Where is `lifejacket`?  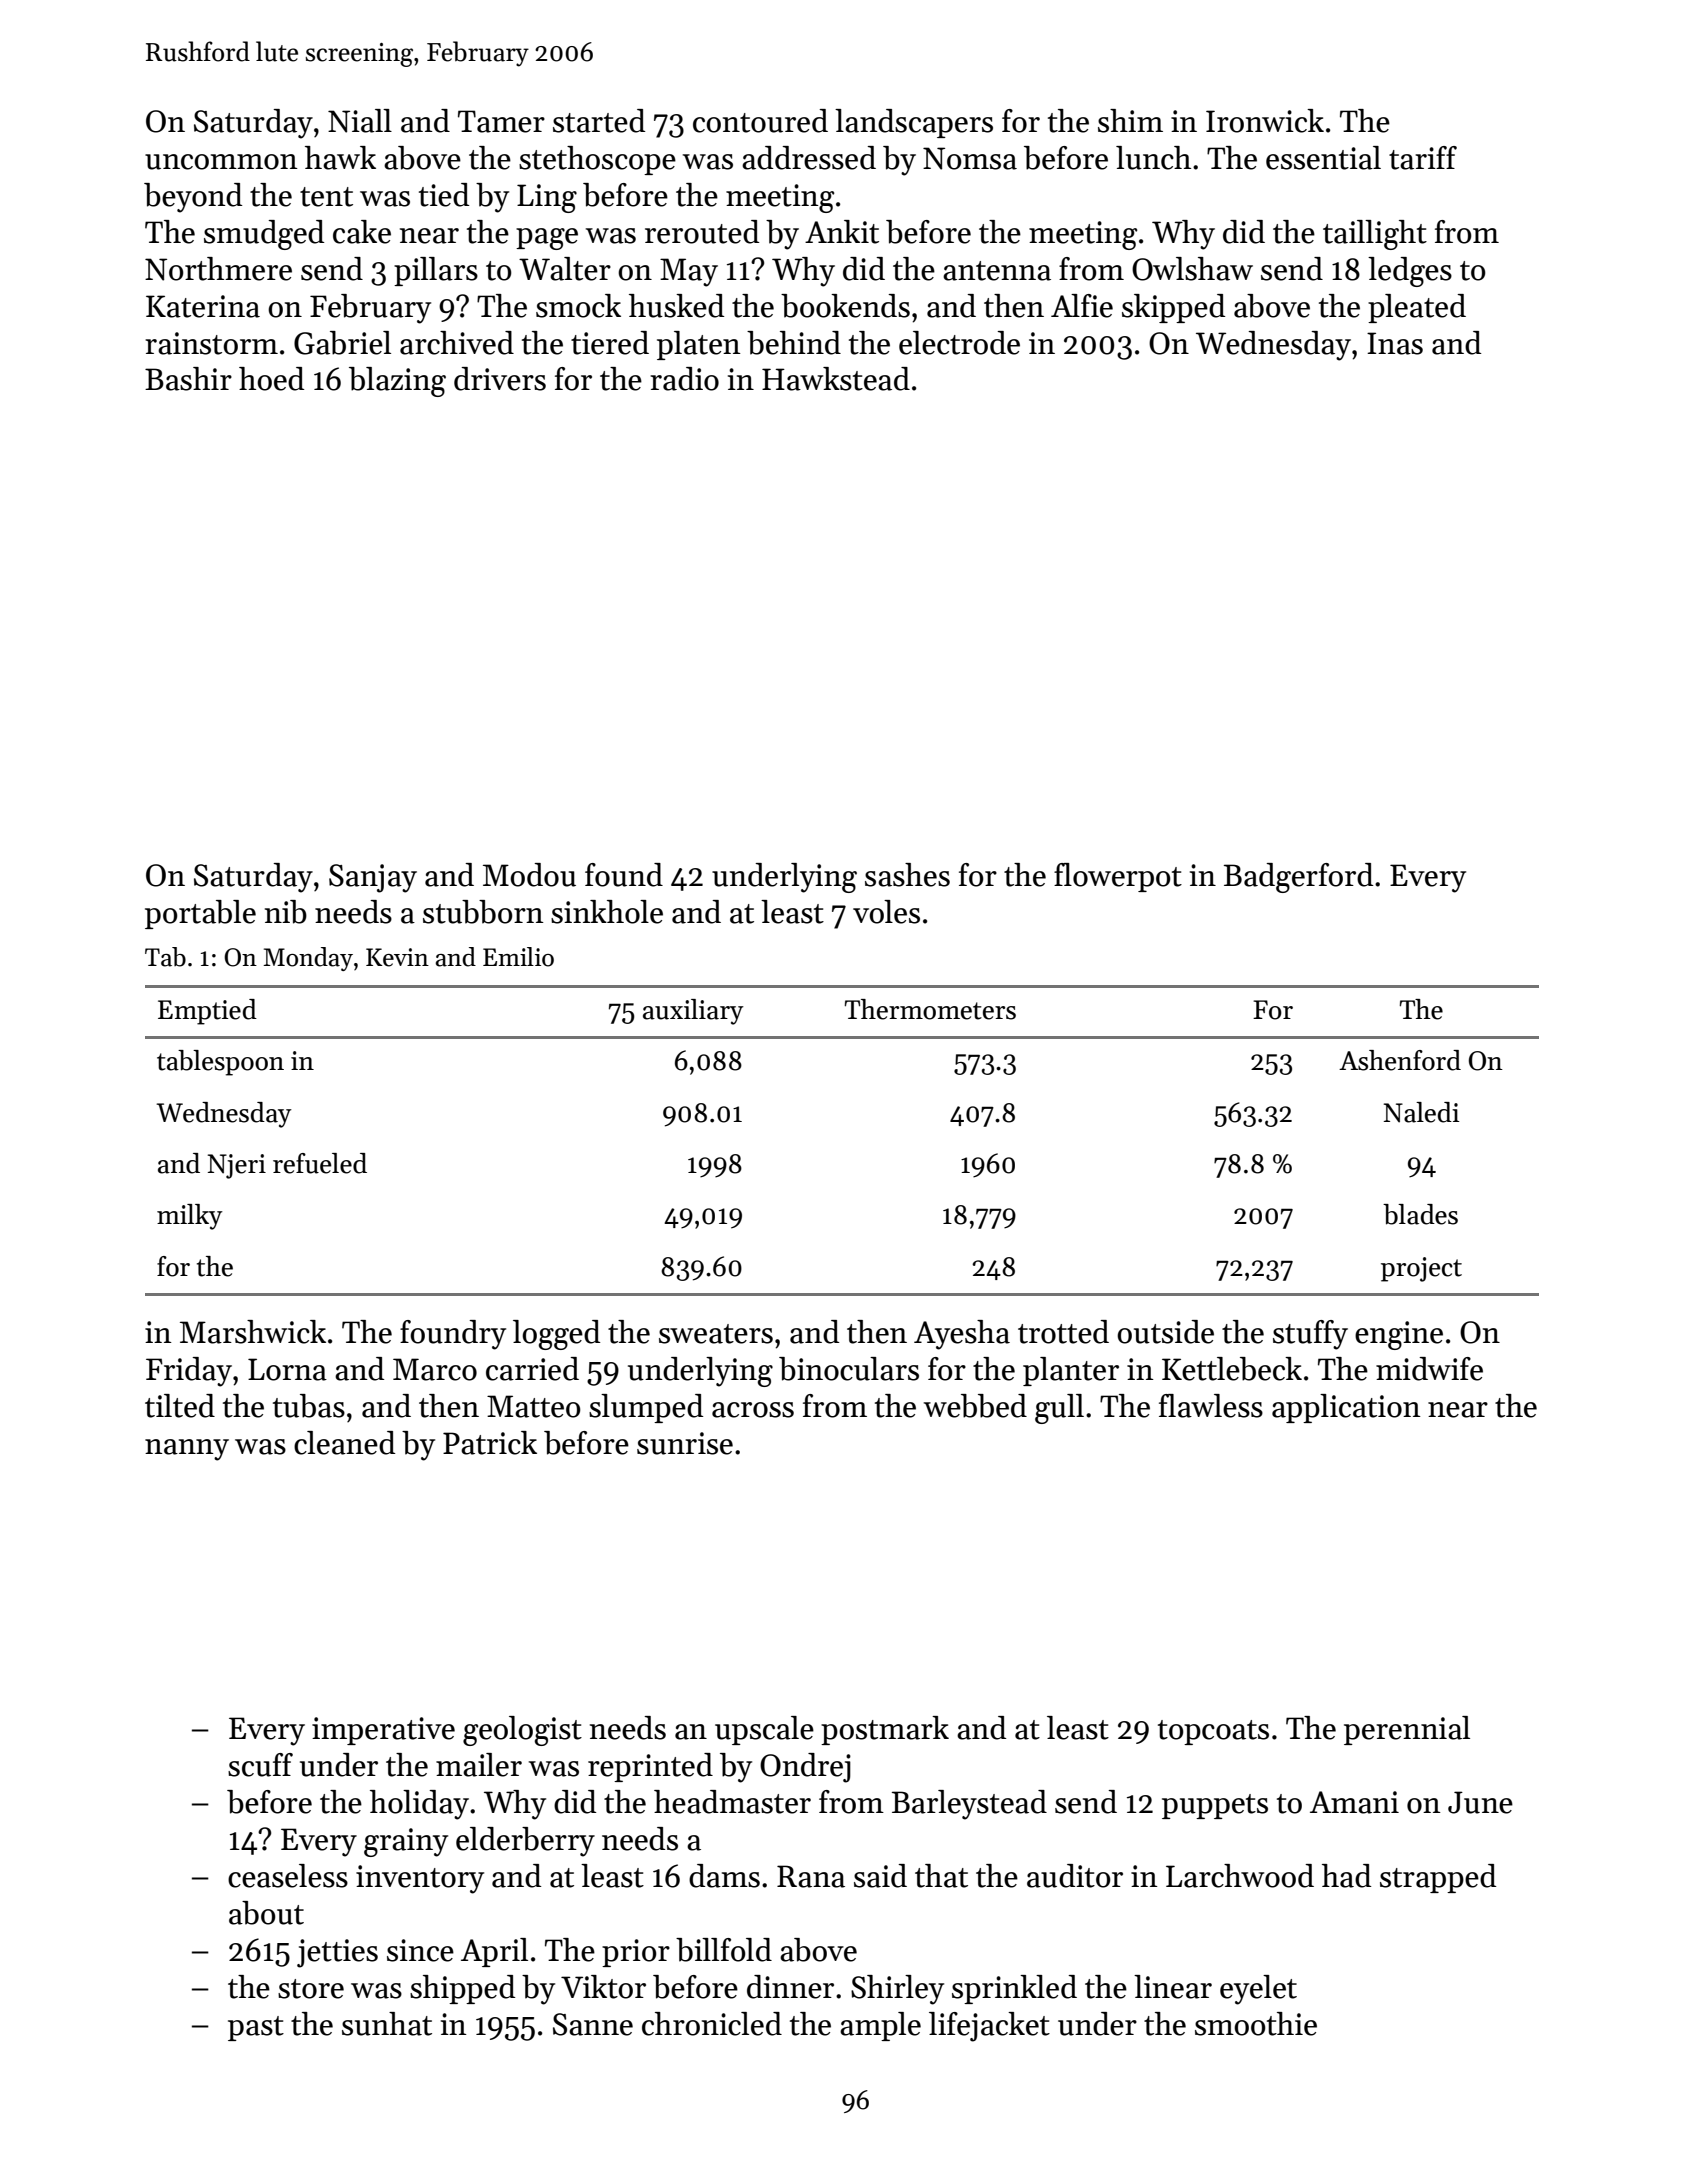
lifejacket is located at coordinates (989, 2027).
